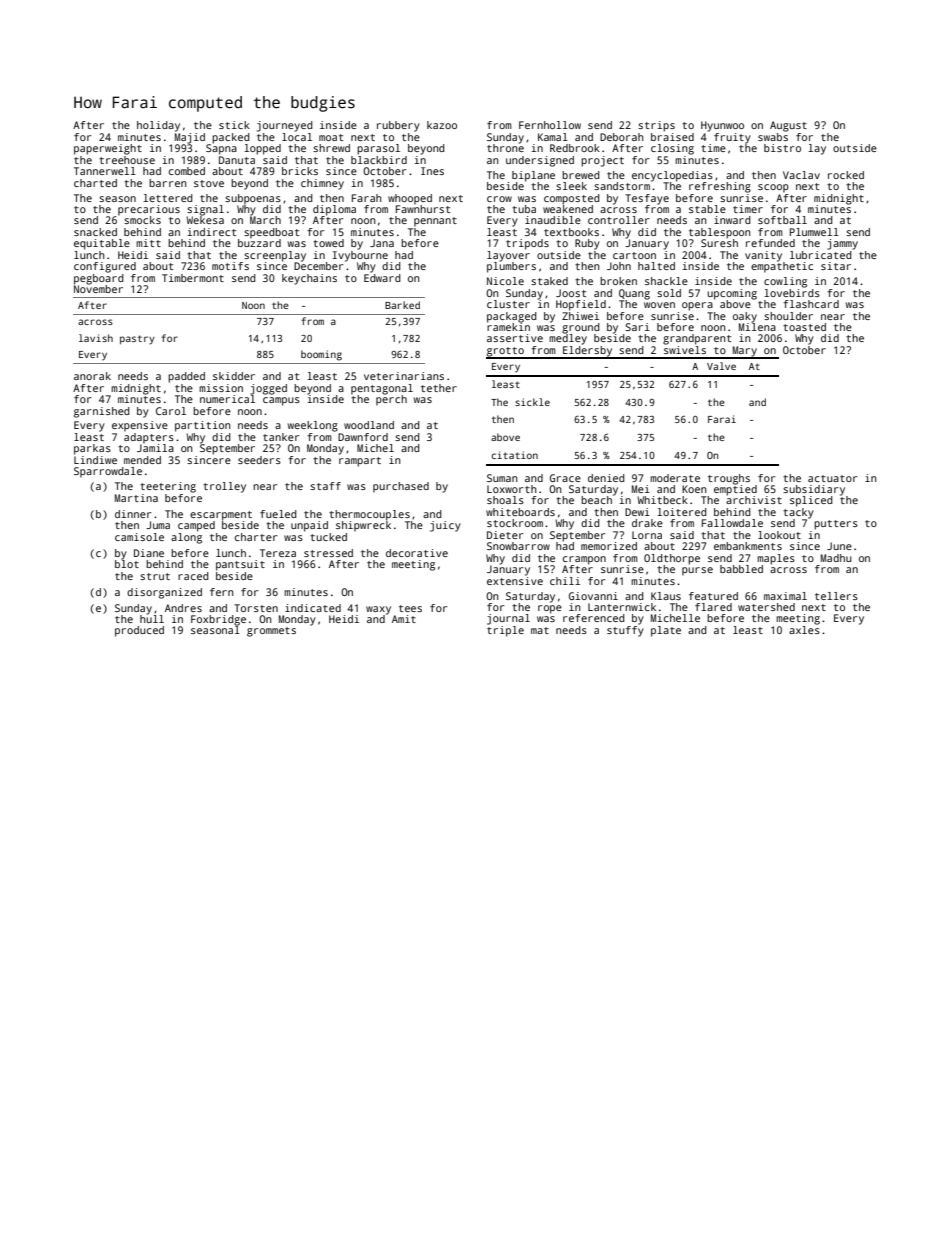 This screenshot has height=1233, width=952. Describe the element at coordinates (139, 631) in the screenshot. I see `produced` at that location.
